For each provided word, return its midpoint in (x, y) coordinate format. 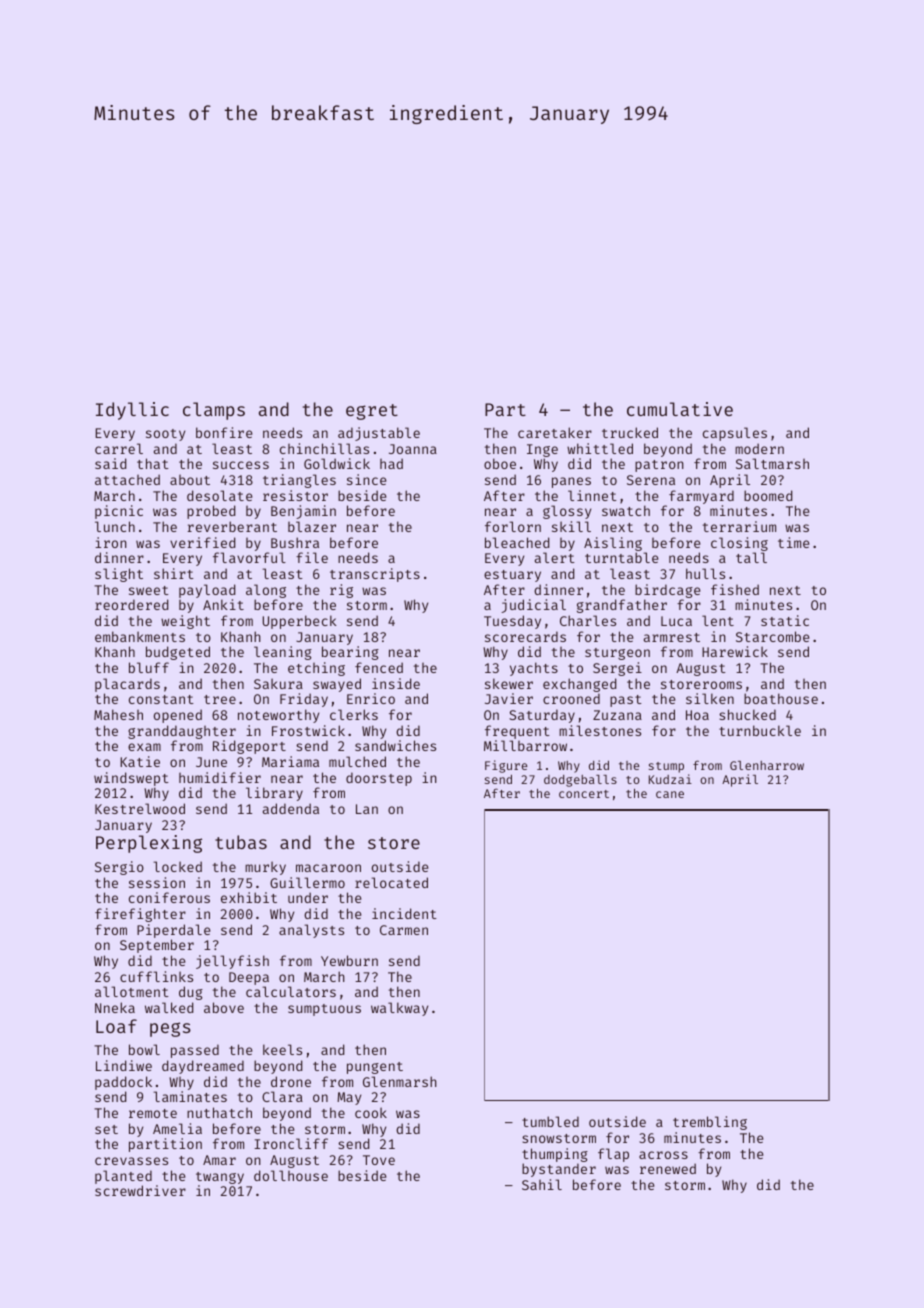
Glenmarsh (400, 1081)
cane (670, 794)
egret (372, 412)
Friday (304, 700)
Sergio (119, 868)
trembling (710, 1123)
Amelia (177, 1128)
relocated (391, 882)
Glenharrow (767, 765)
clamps (214, 411)
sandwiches (395, 745)
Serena (651, 480)
